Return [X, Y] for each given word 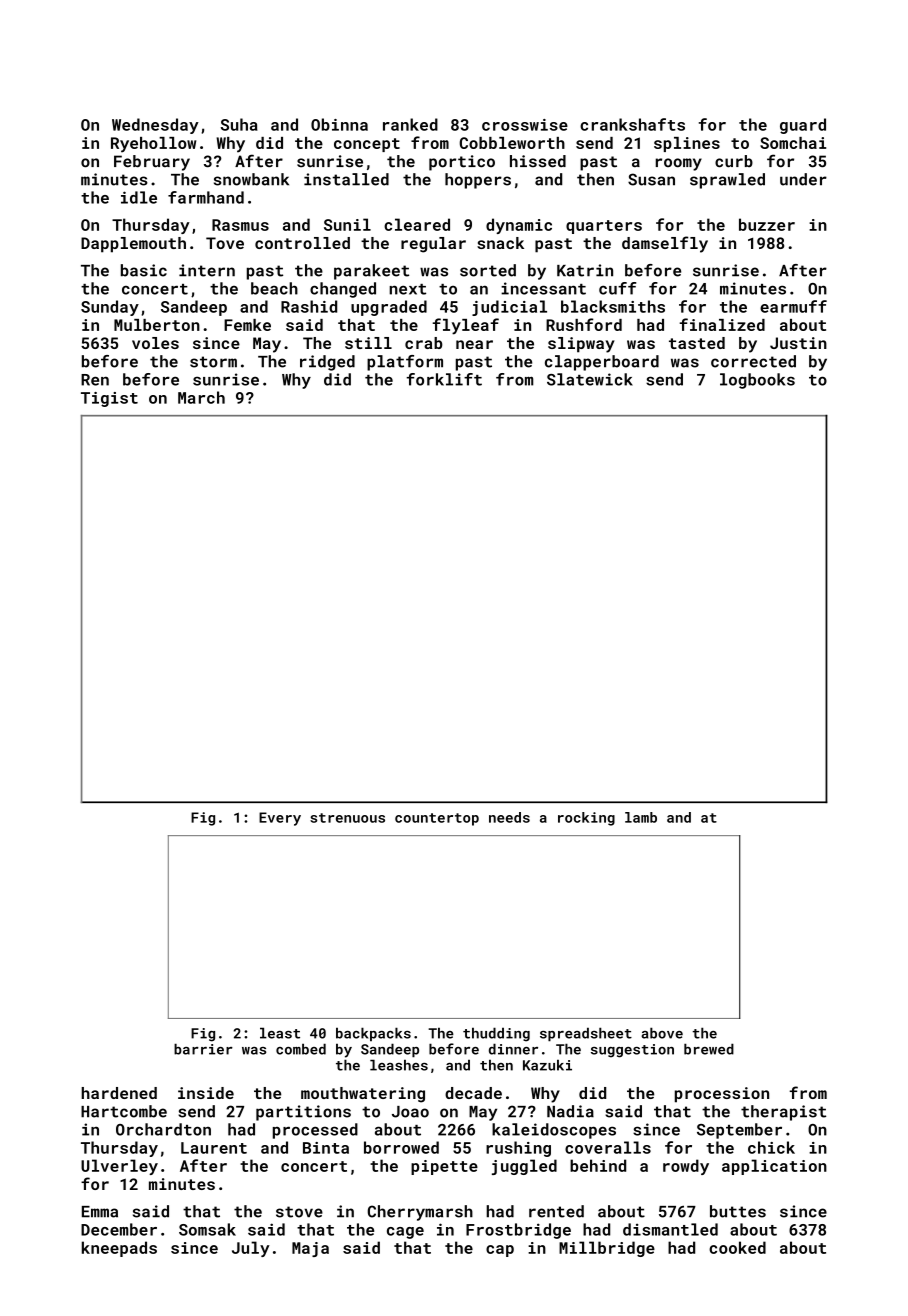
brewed [709, 1049]
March [201, 397]
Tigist [109, 399]
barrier [203, 1049]
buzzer [767, 224]
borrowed [401, 1147]
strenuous [347, 818]
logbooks [757, 381]
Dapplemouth [133, 245]
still [368, 343]
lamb [641, 817]
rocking [586, 819]
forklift [444, 379]
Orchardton [163, 1129]
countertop [437, 819]
